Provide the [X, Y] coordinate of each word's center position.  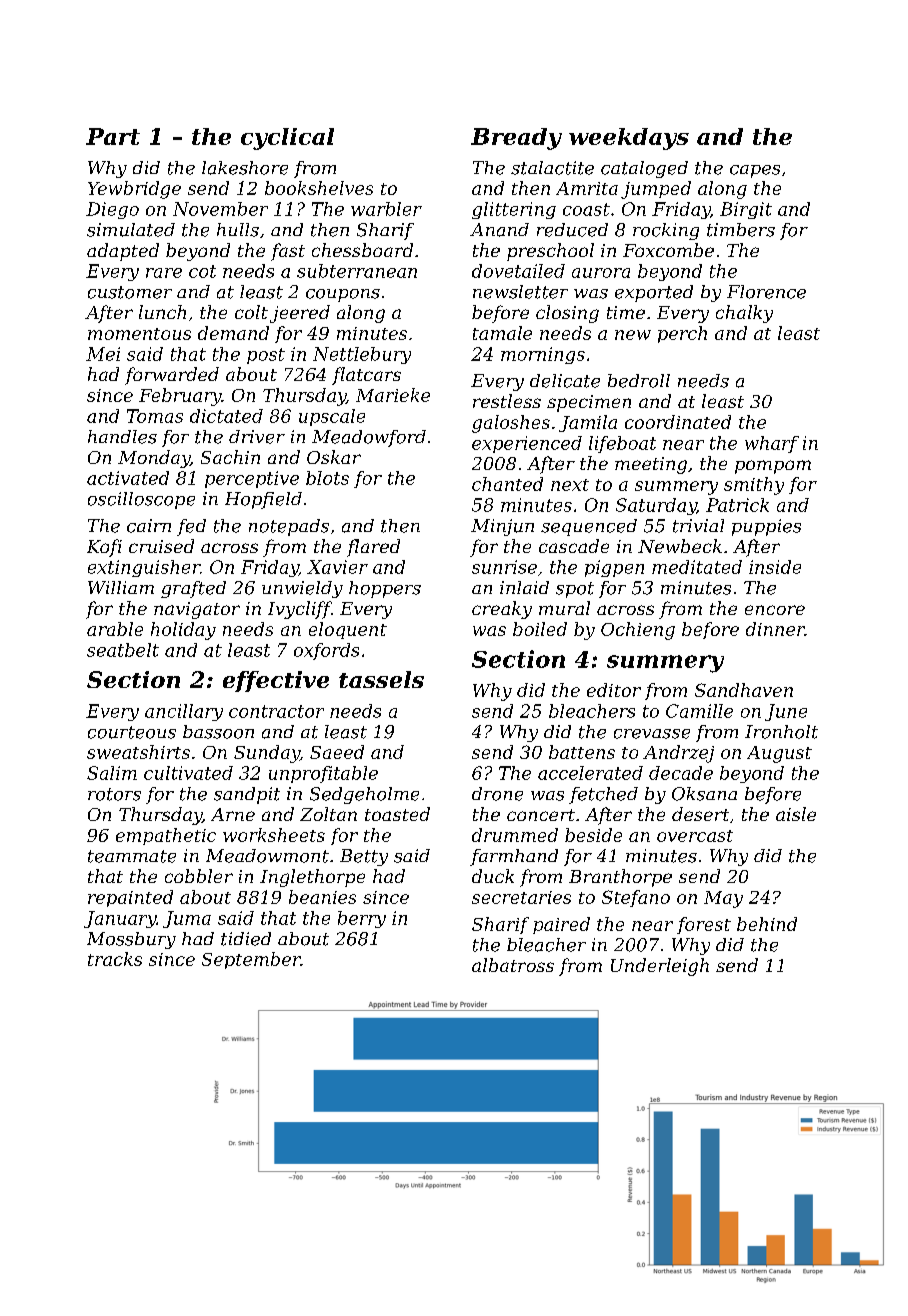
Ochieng [638, 631]
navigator [197, 610]
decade [681, 773]
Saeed [337, 752]
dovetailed [518, 271]
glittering [514, 210]
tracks [115, 959]
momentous [139, 334]
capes [755, 171]
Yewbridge [134, 190]
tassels [381, 679]
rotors [114, 794]
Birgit [746, 210]
